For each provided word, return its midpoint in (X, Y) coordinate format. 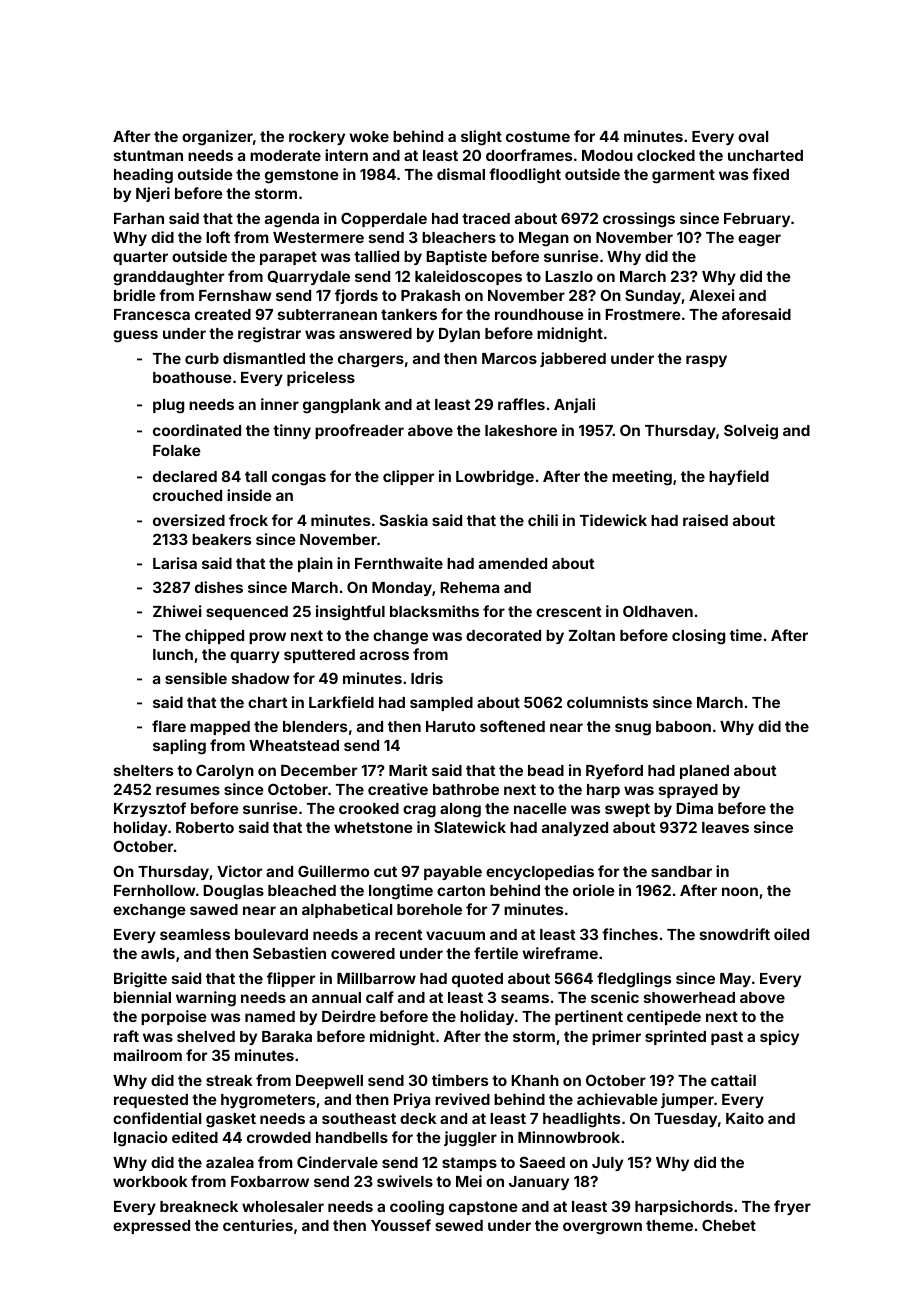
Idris (427, 678)
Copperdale (384, 219)
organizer (217, 138)
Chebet (729, 1225)
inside (249, 495)
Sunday (653, 296)
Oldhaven (658, 611)
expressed (151, 1227)
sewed (459, 1225)
